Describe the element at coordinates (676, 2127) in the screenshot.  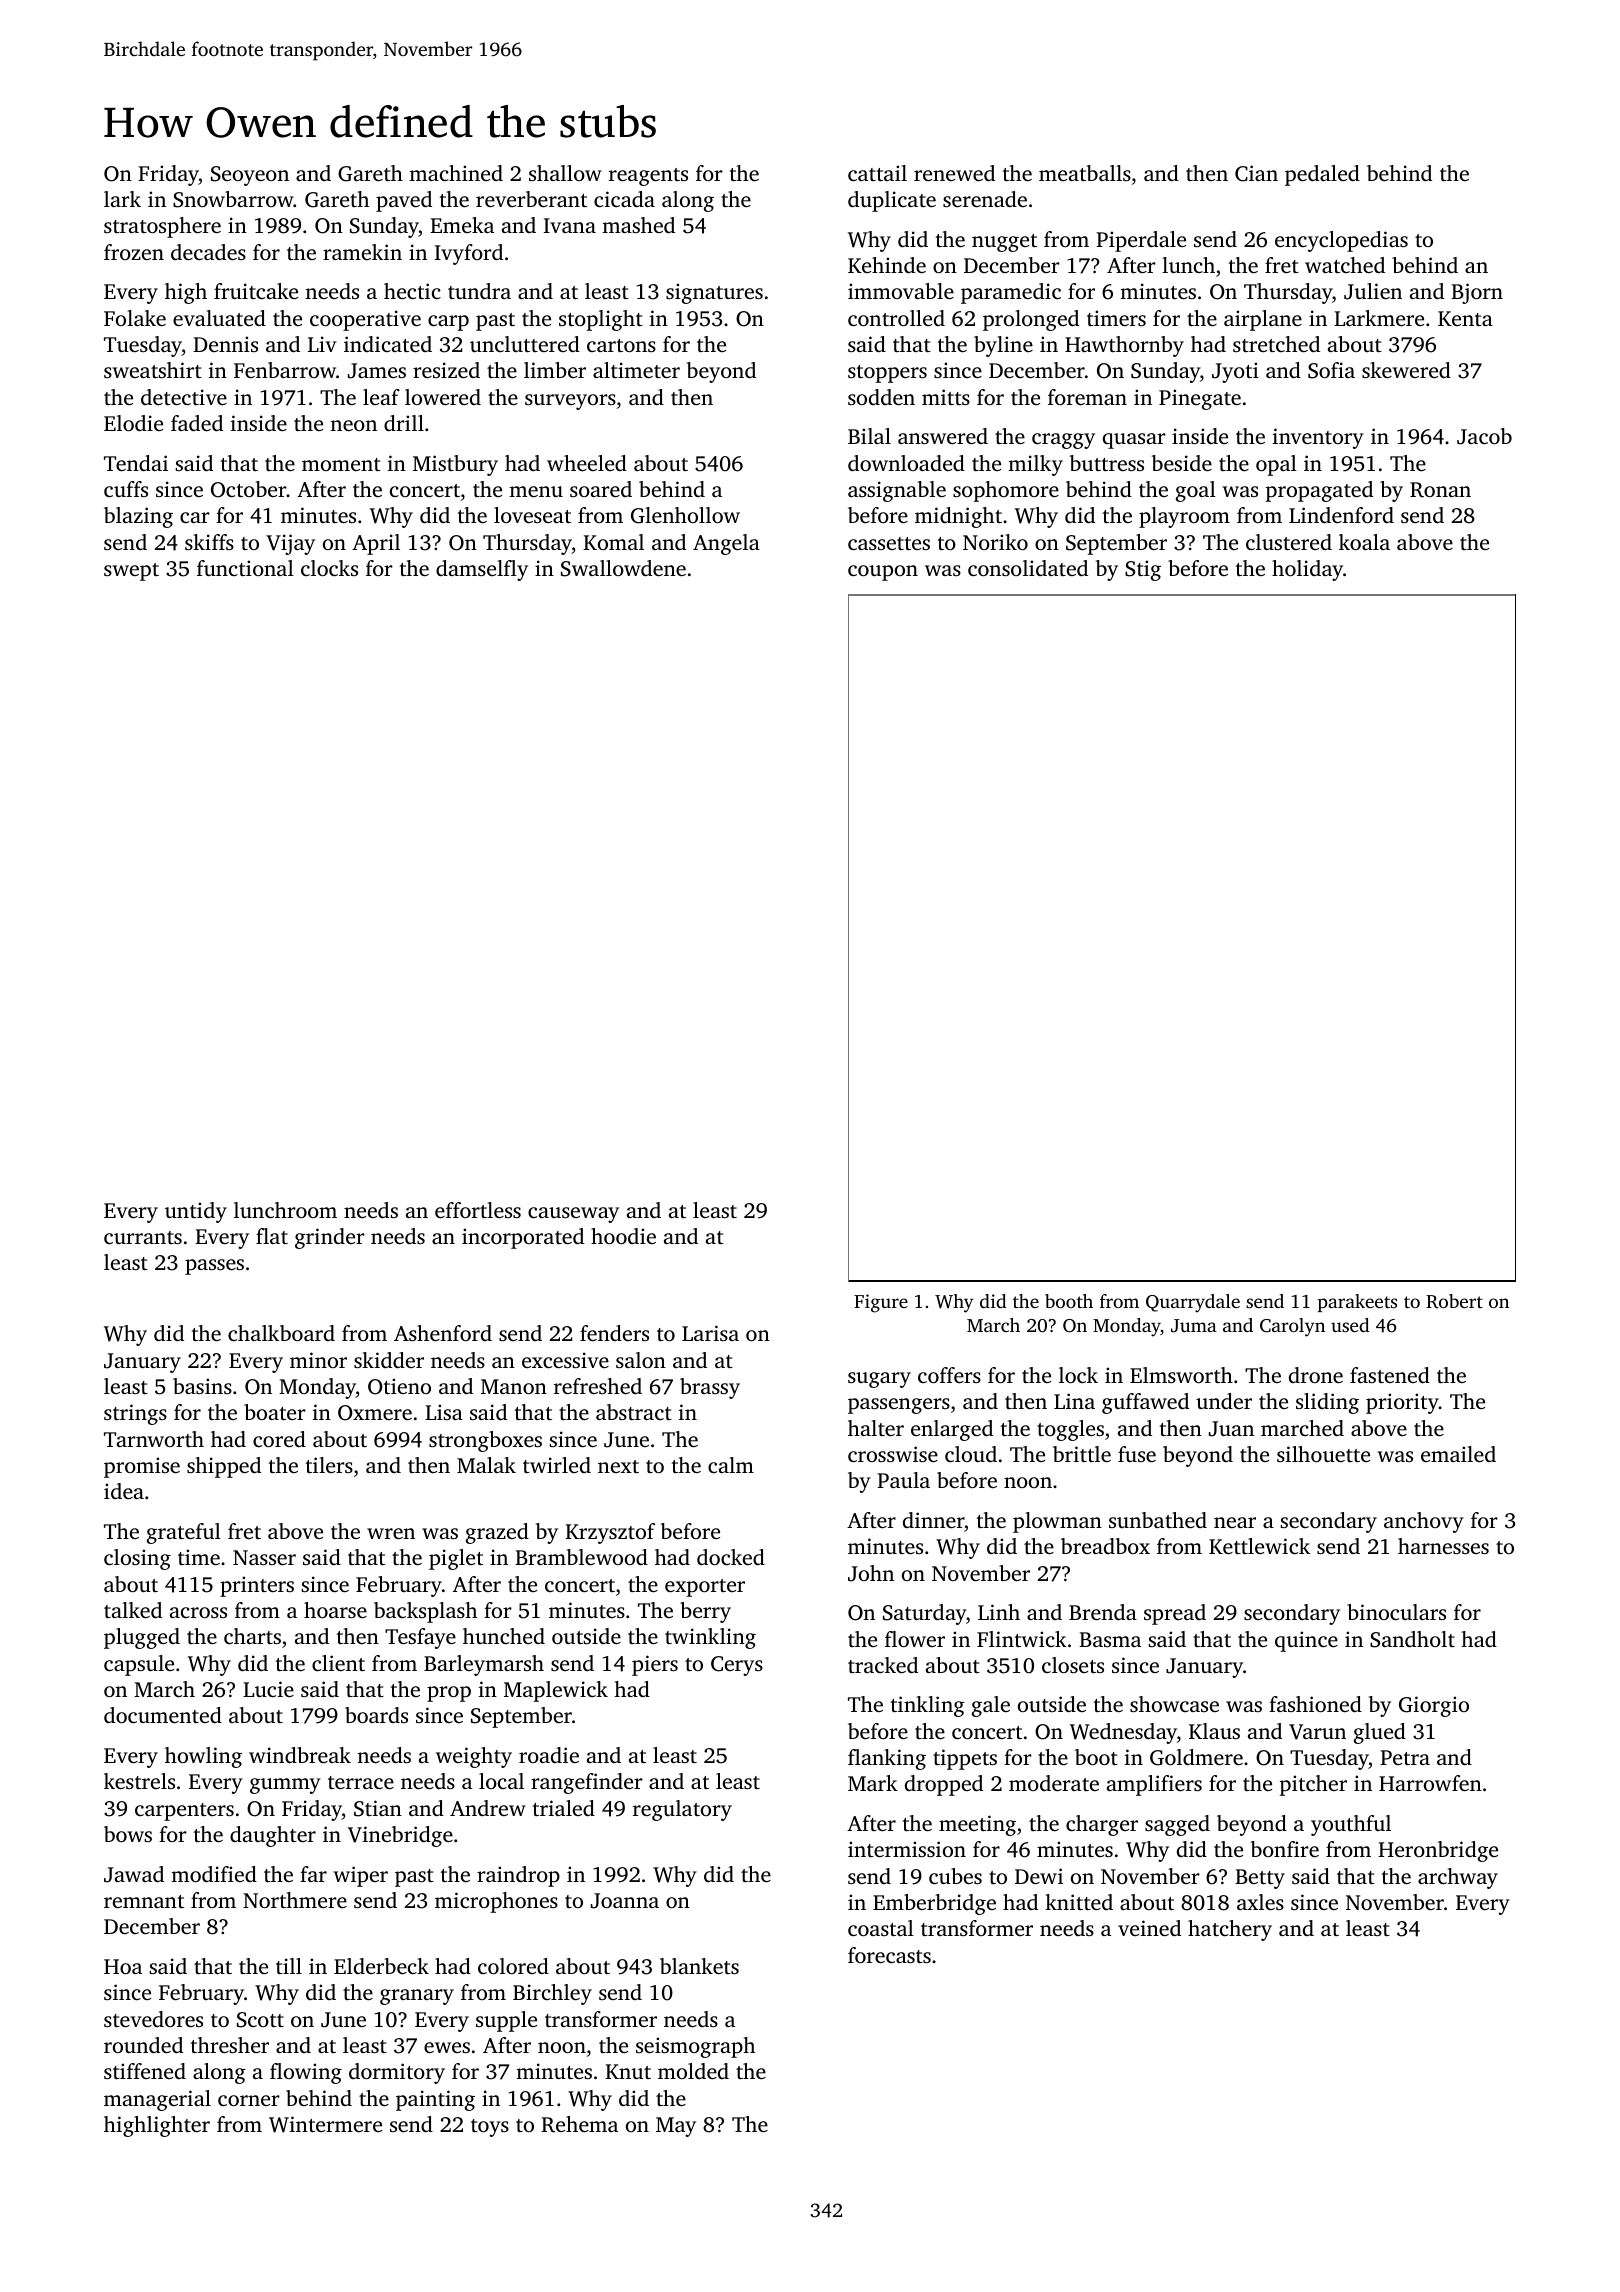
I see `May` at that location.
